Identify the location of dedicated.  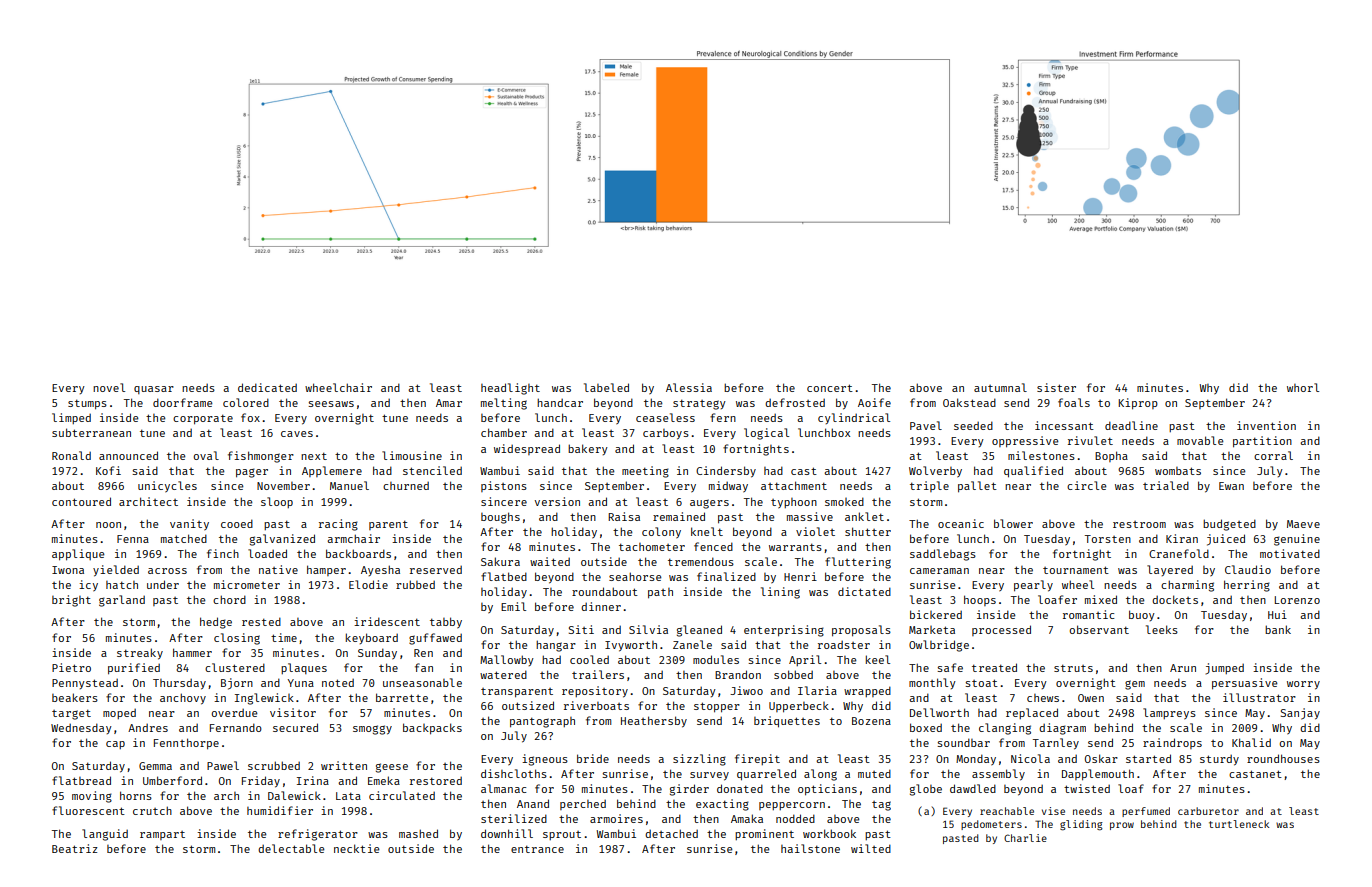
(267, 387).
